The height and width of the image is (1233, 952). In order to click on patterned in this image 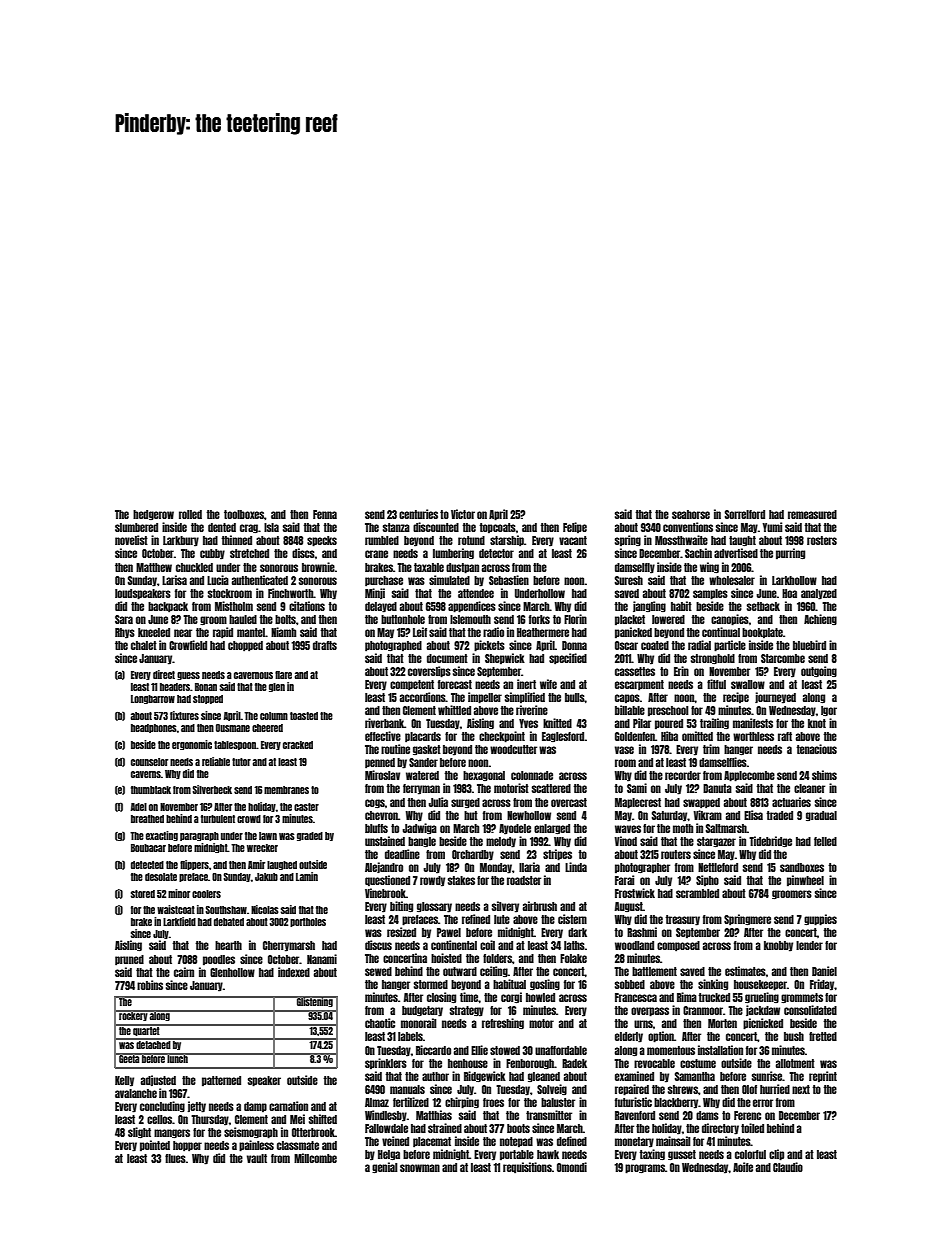, I will do `click(221, 1081)`.
